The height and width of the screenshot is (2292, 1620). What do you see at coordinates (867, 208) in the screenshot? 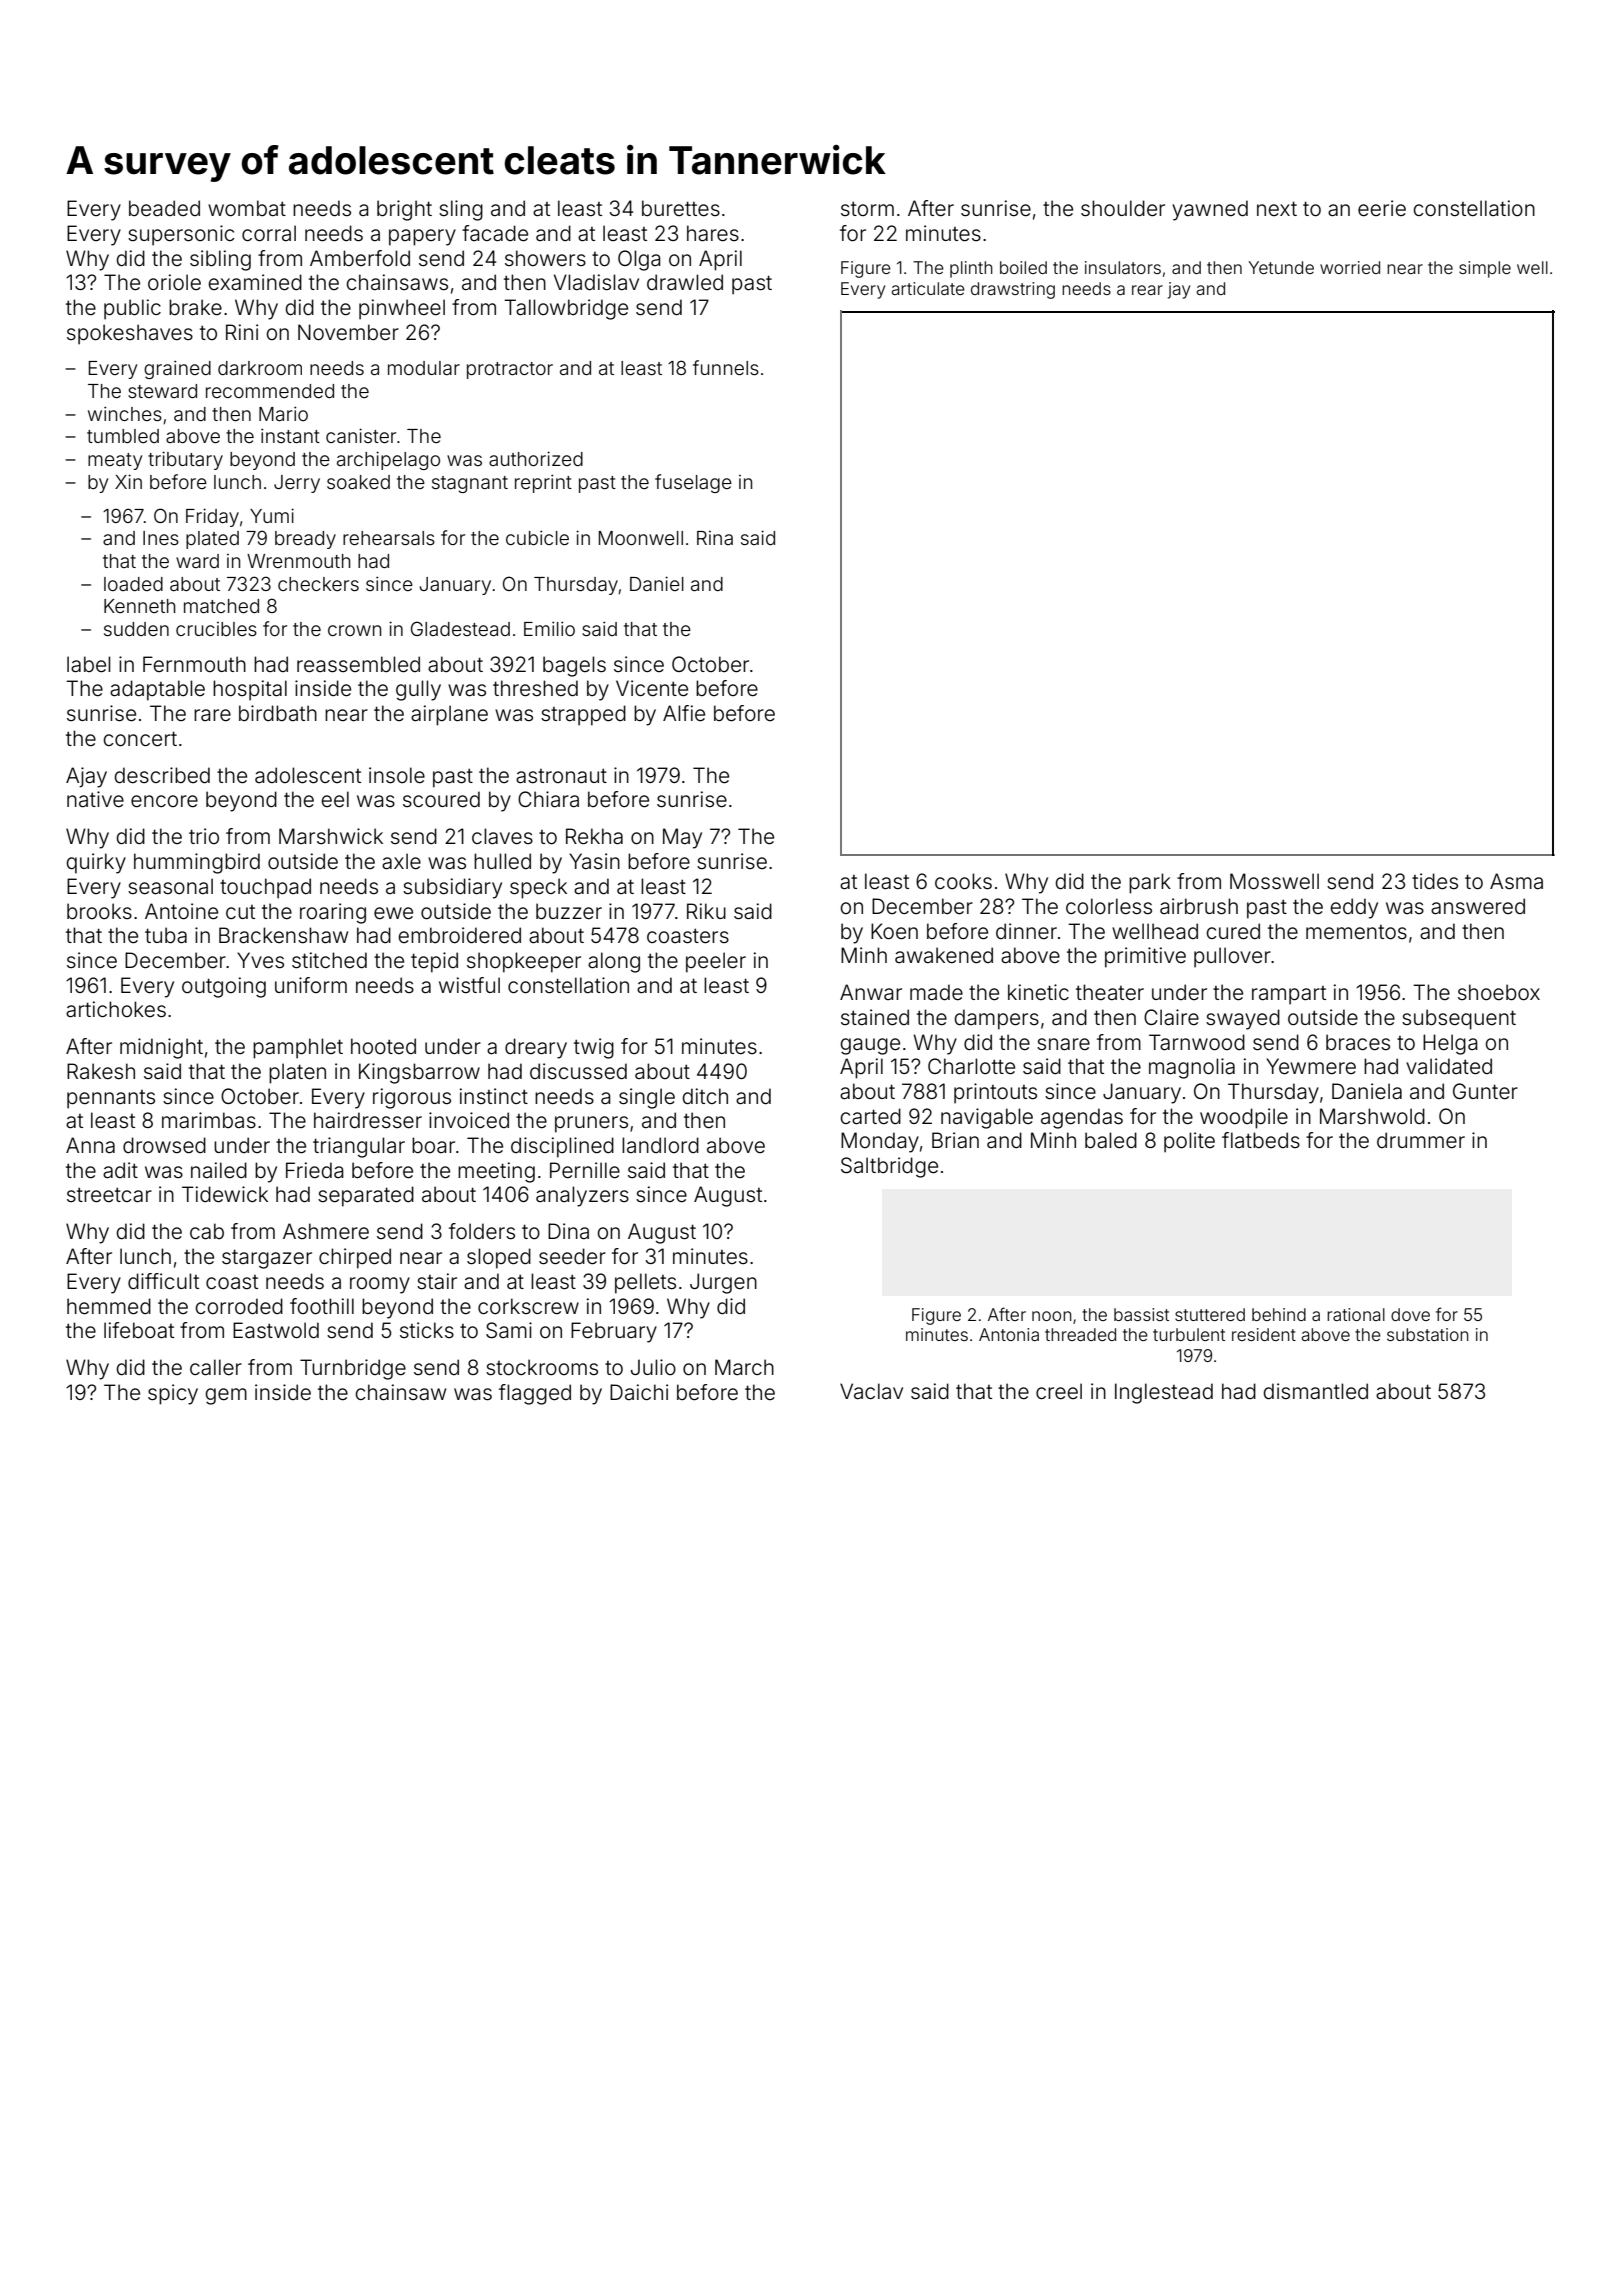
I see `storm` at bounding box center [867, 208].
